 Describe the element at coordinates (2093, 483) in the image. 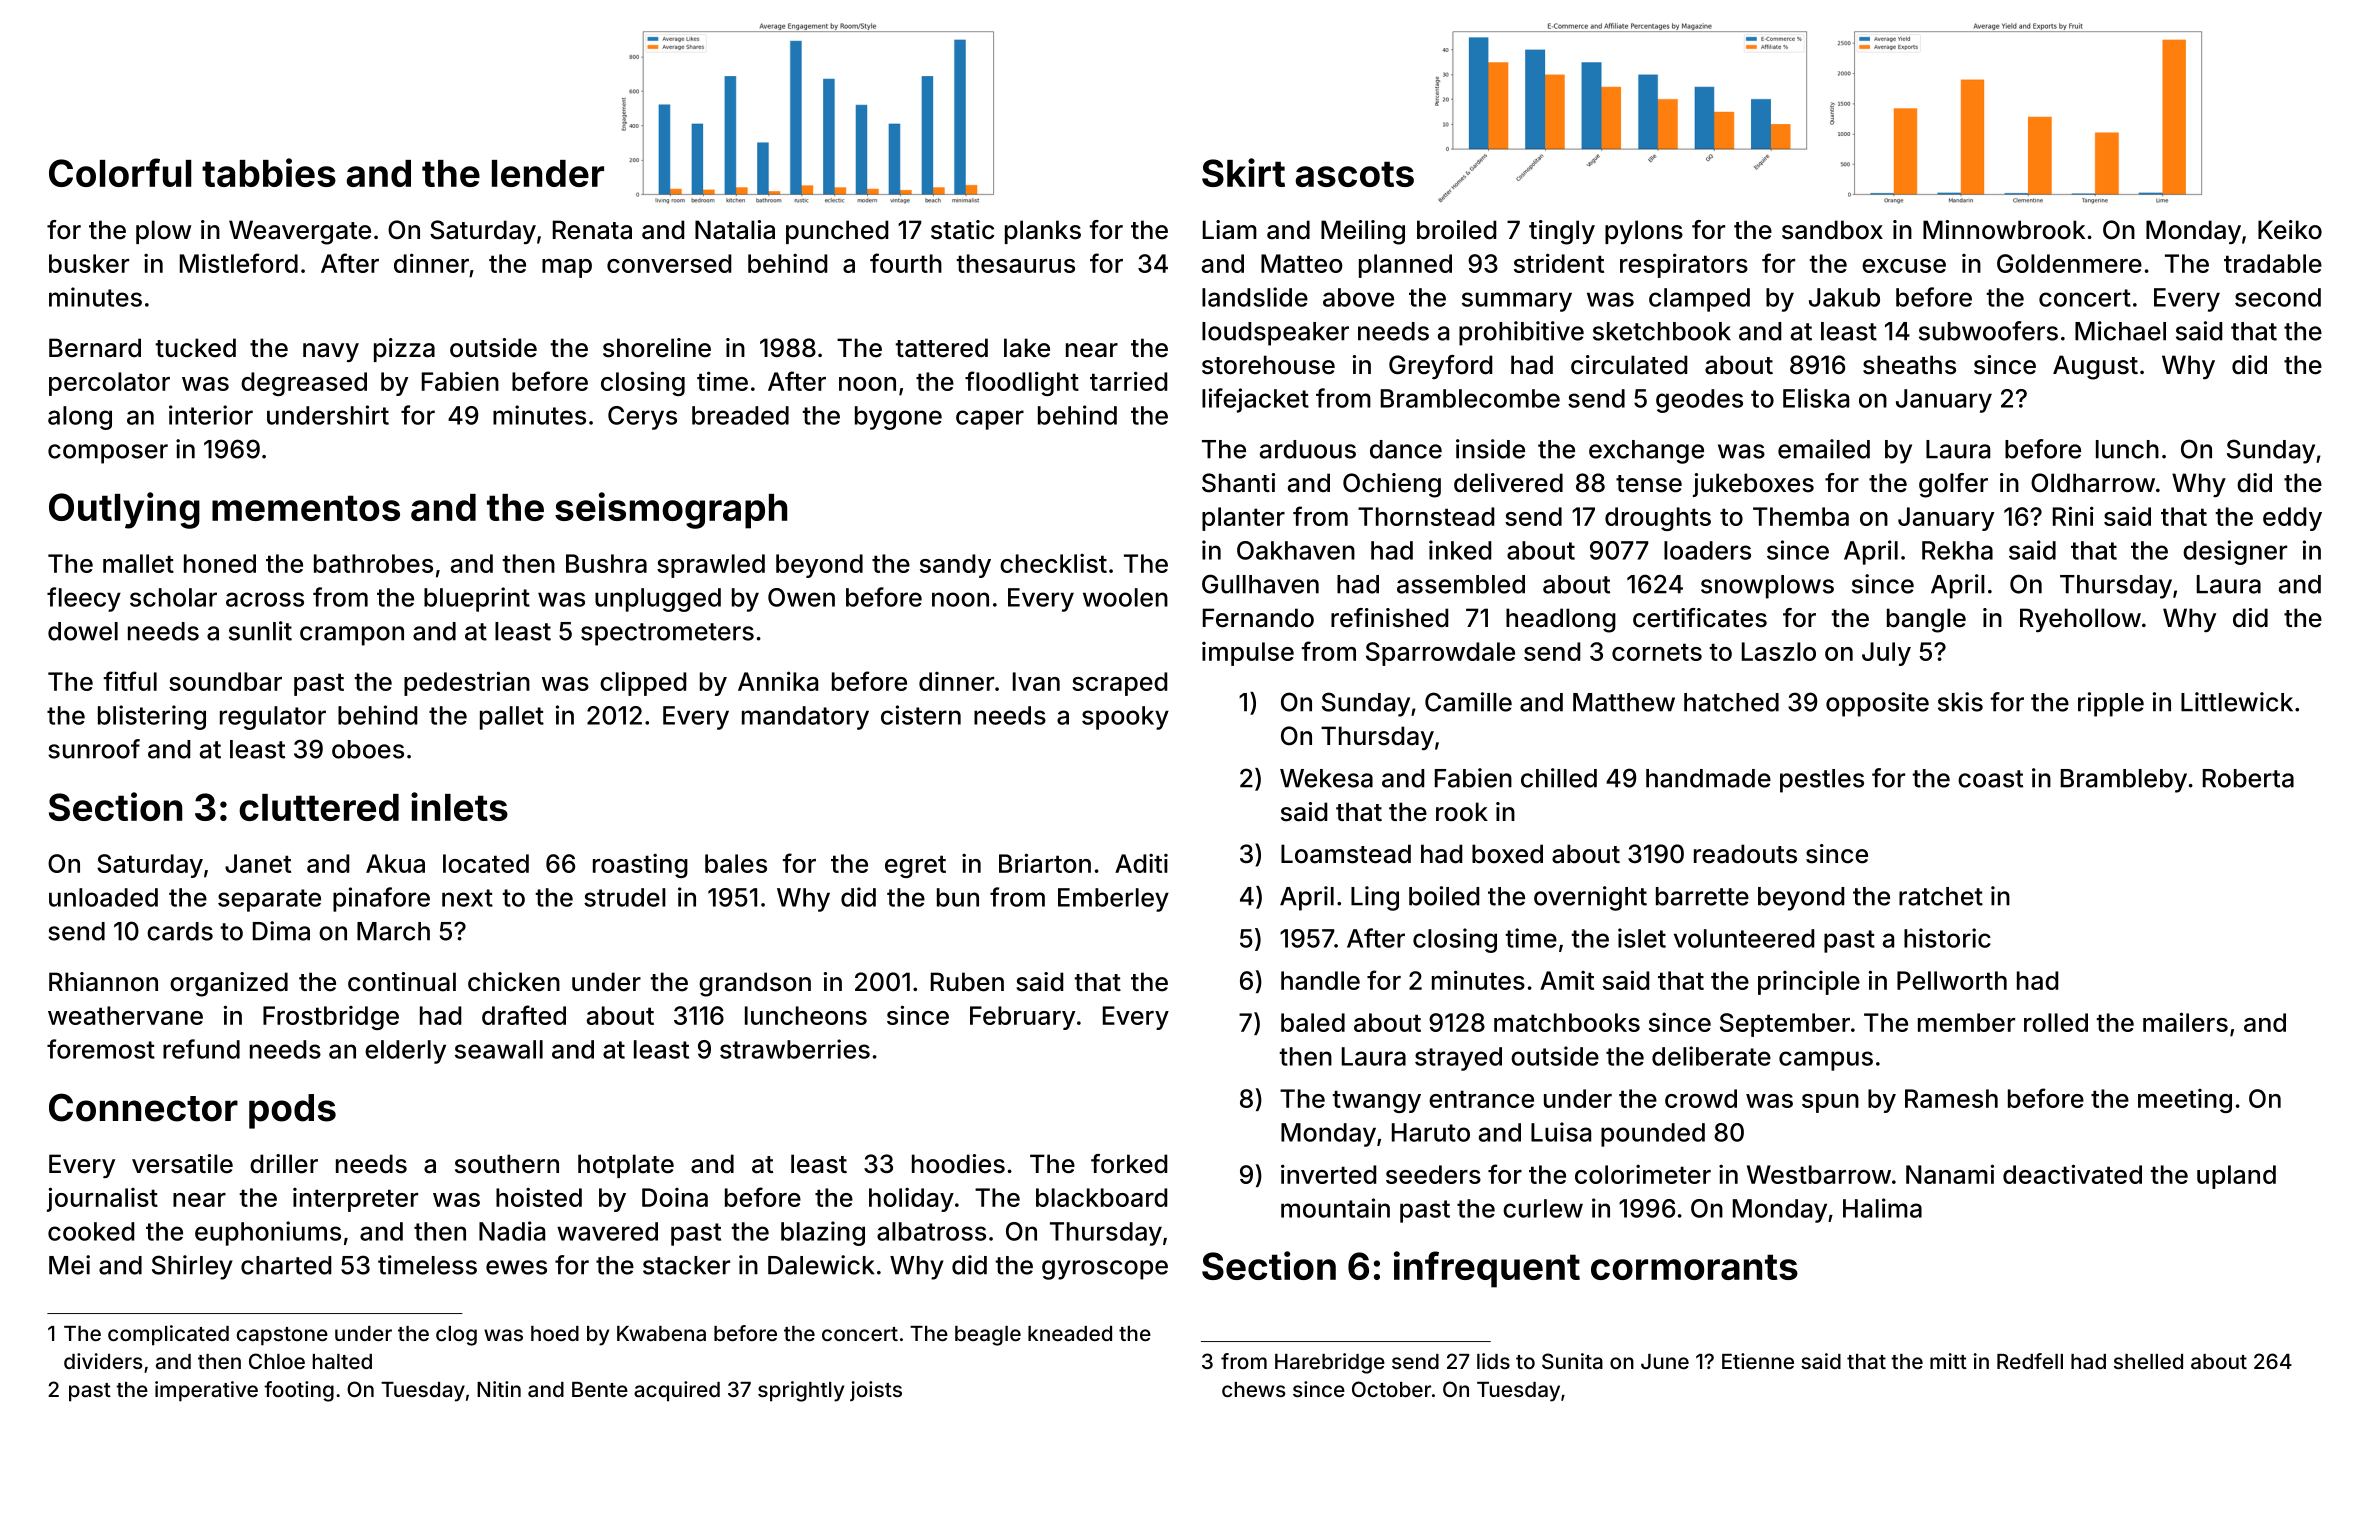

I see `Oldharrow` at that location.
